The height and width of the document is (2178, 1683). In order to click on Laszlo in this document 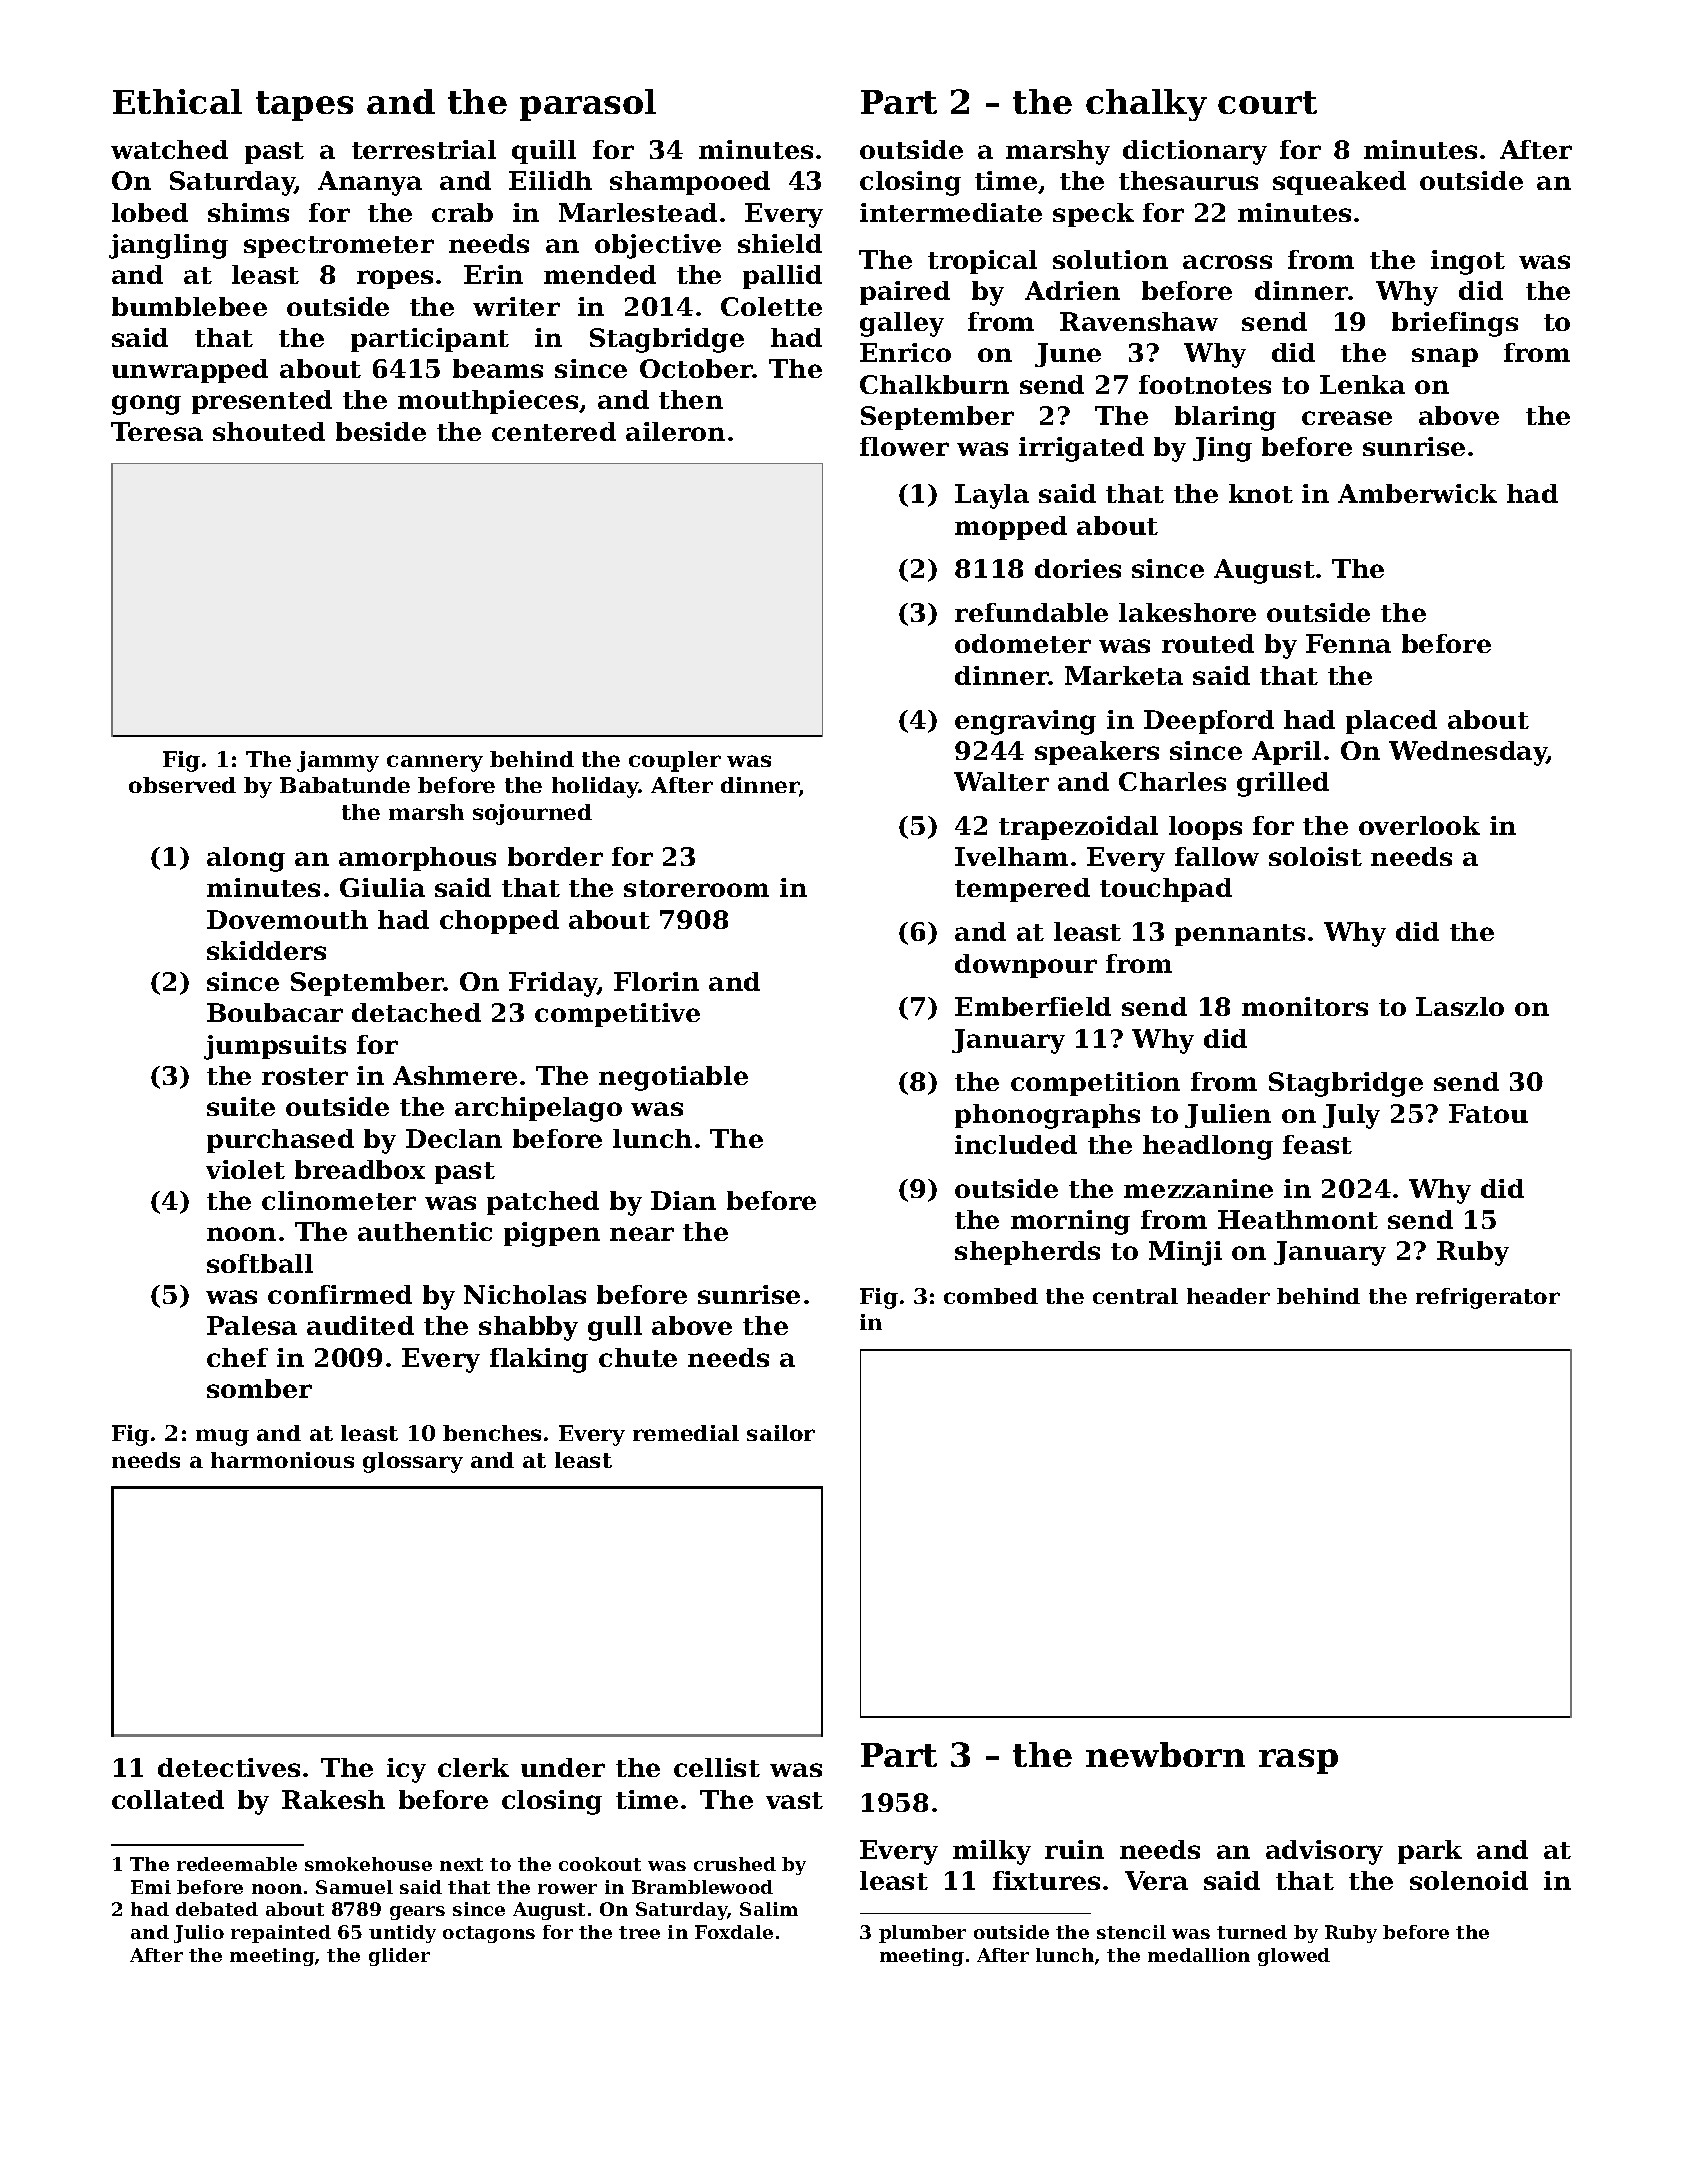, I will do `click(1460, 1006)`.
